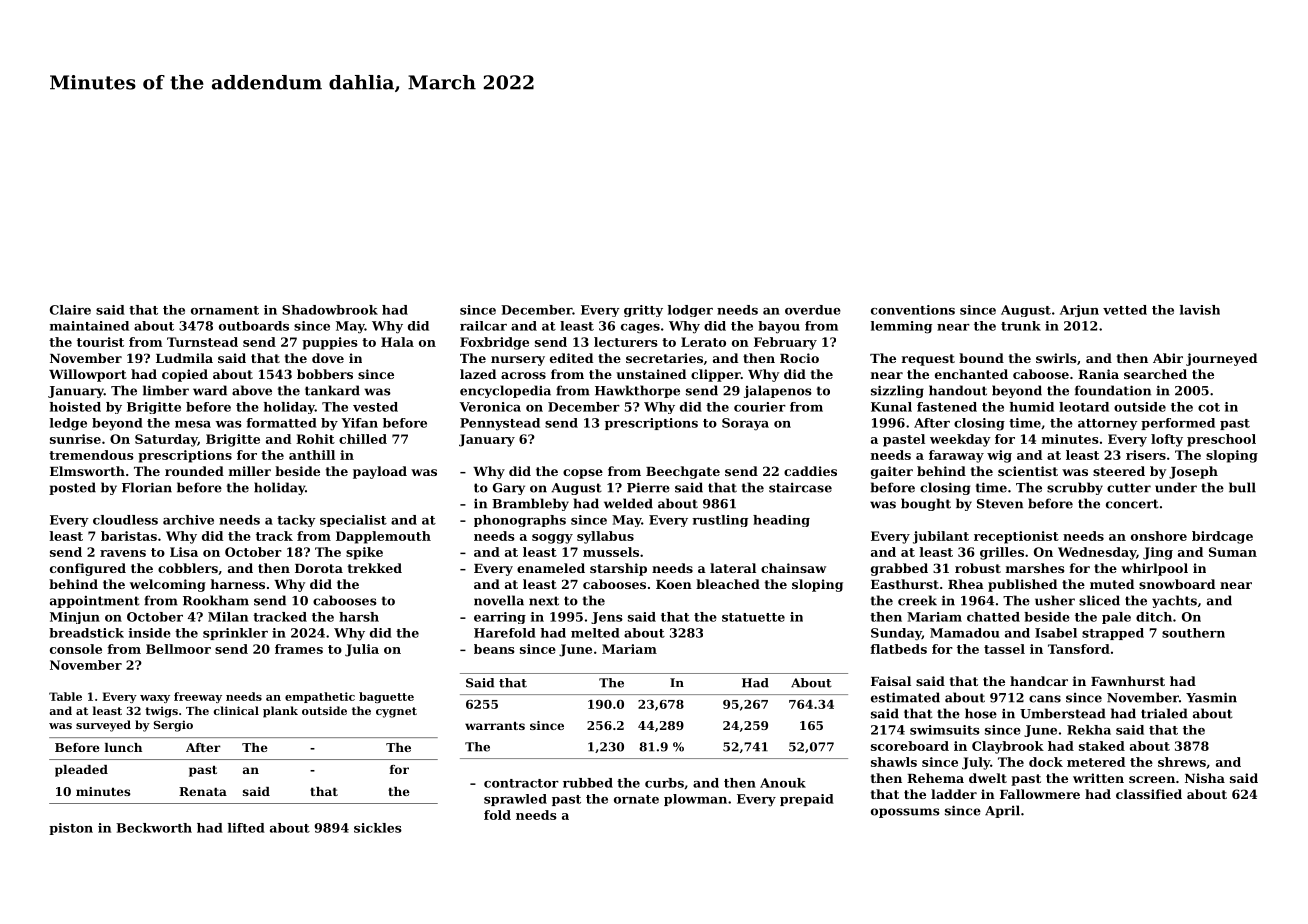 The height and width of the screenshot is (924, 1308). What do you see at coordinates (643, 311) in the screenshot?
I see `gritty` at bounding box center [643, 311].
